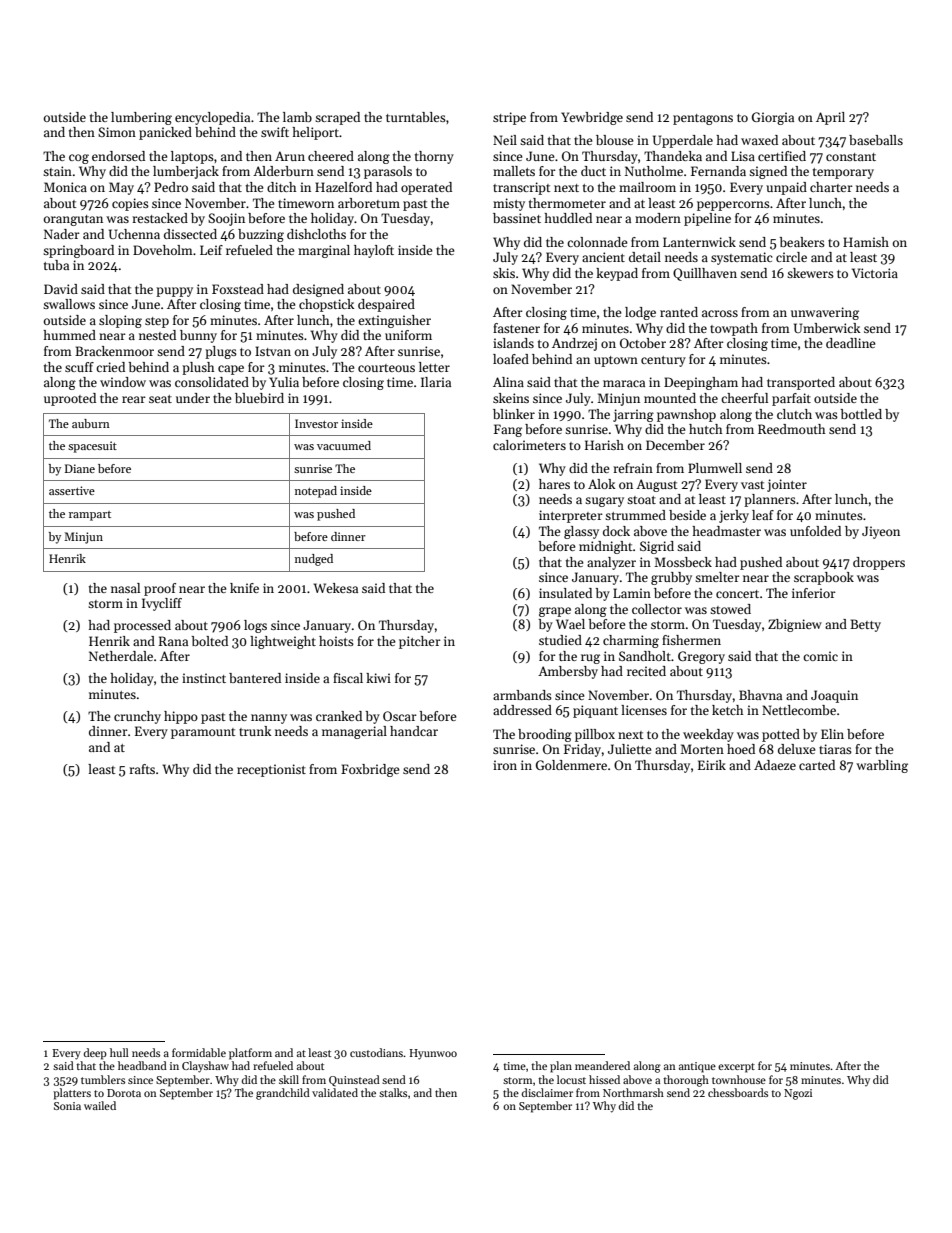 This document has width=952, height=1233. What do you see at coordinates (843, 173) in the document?
I see `temporary` at bounding box center [843, 173].
